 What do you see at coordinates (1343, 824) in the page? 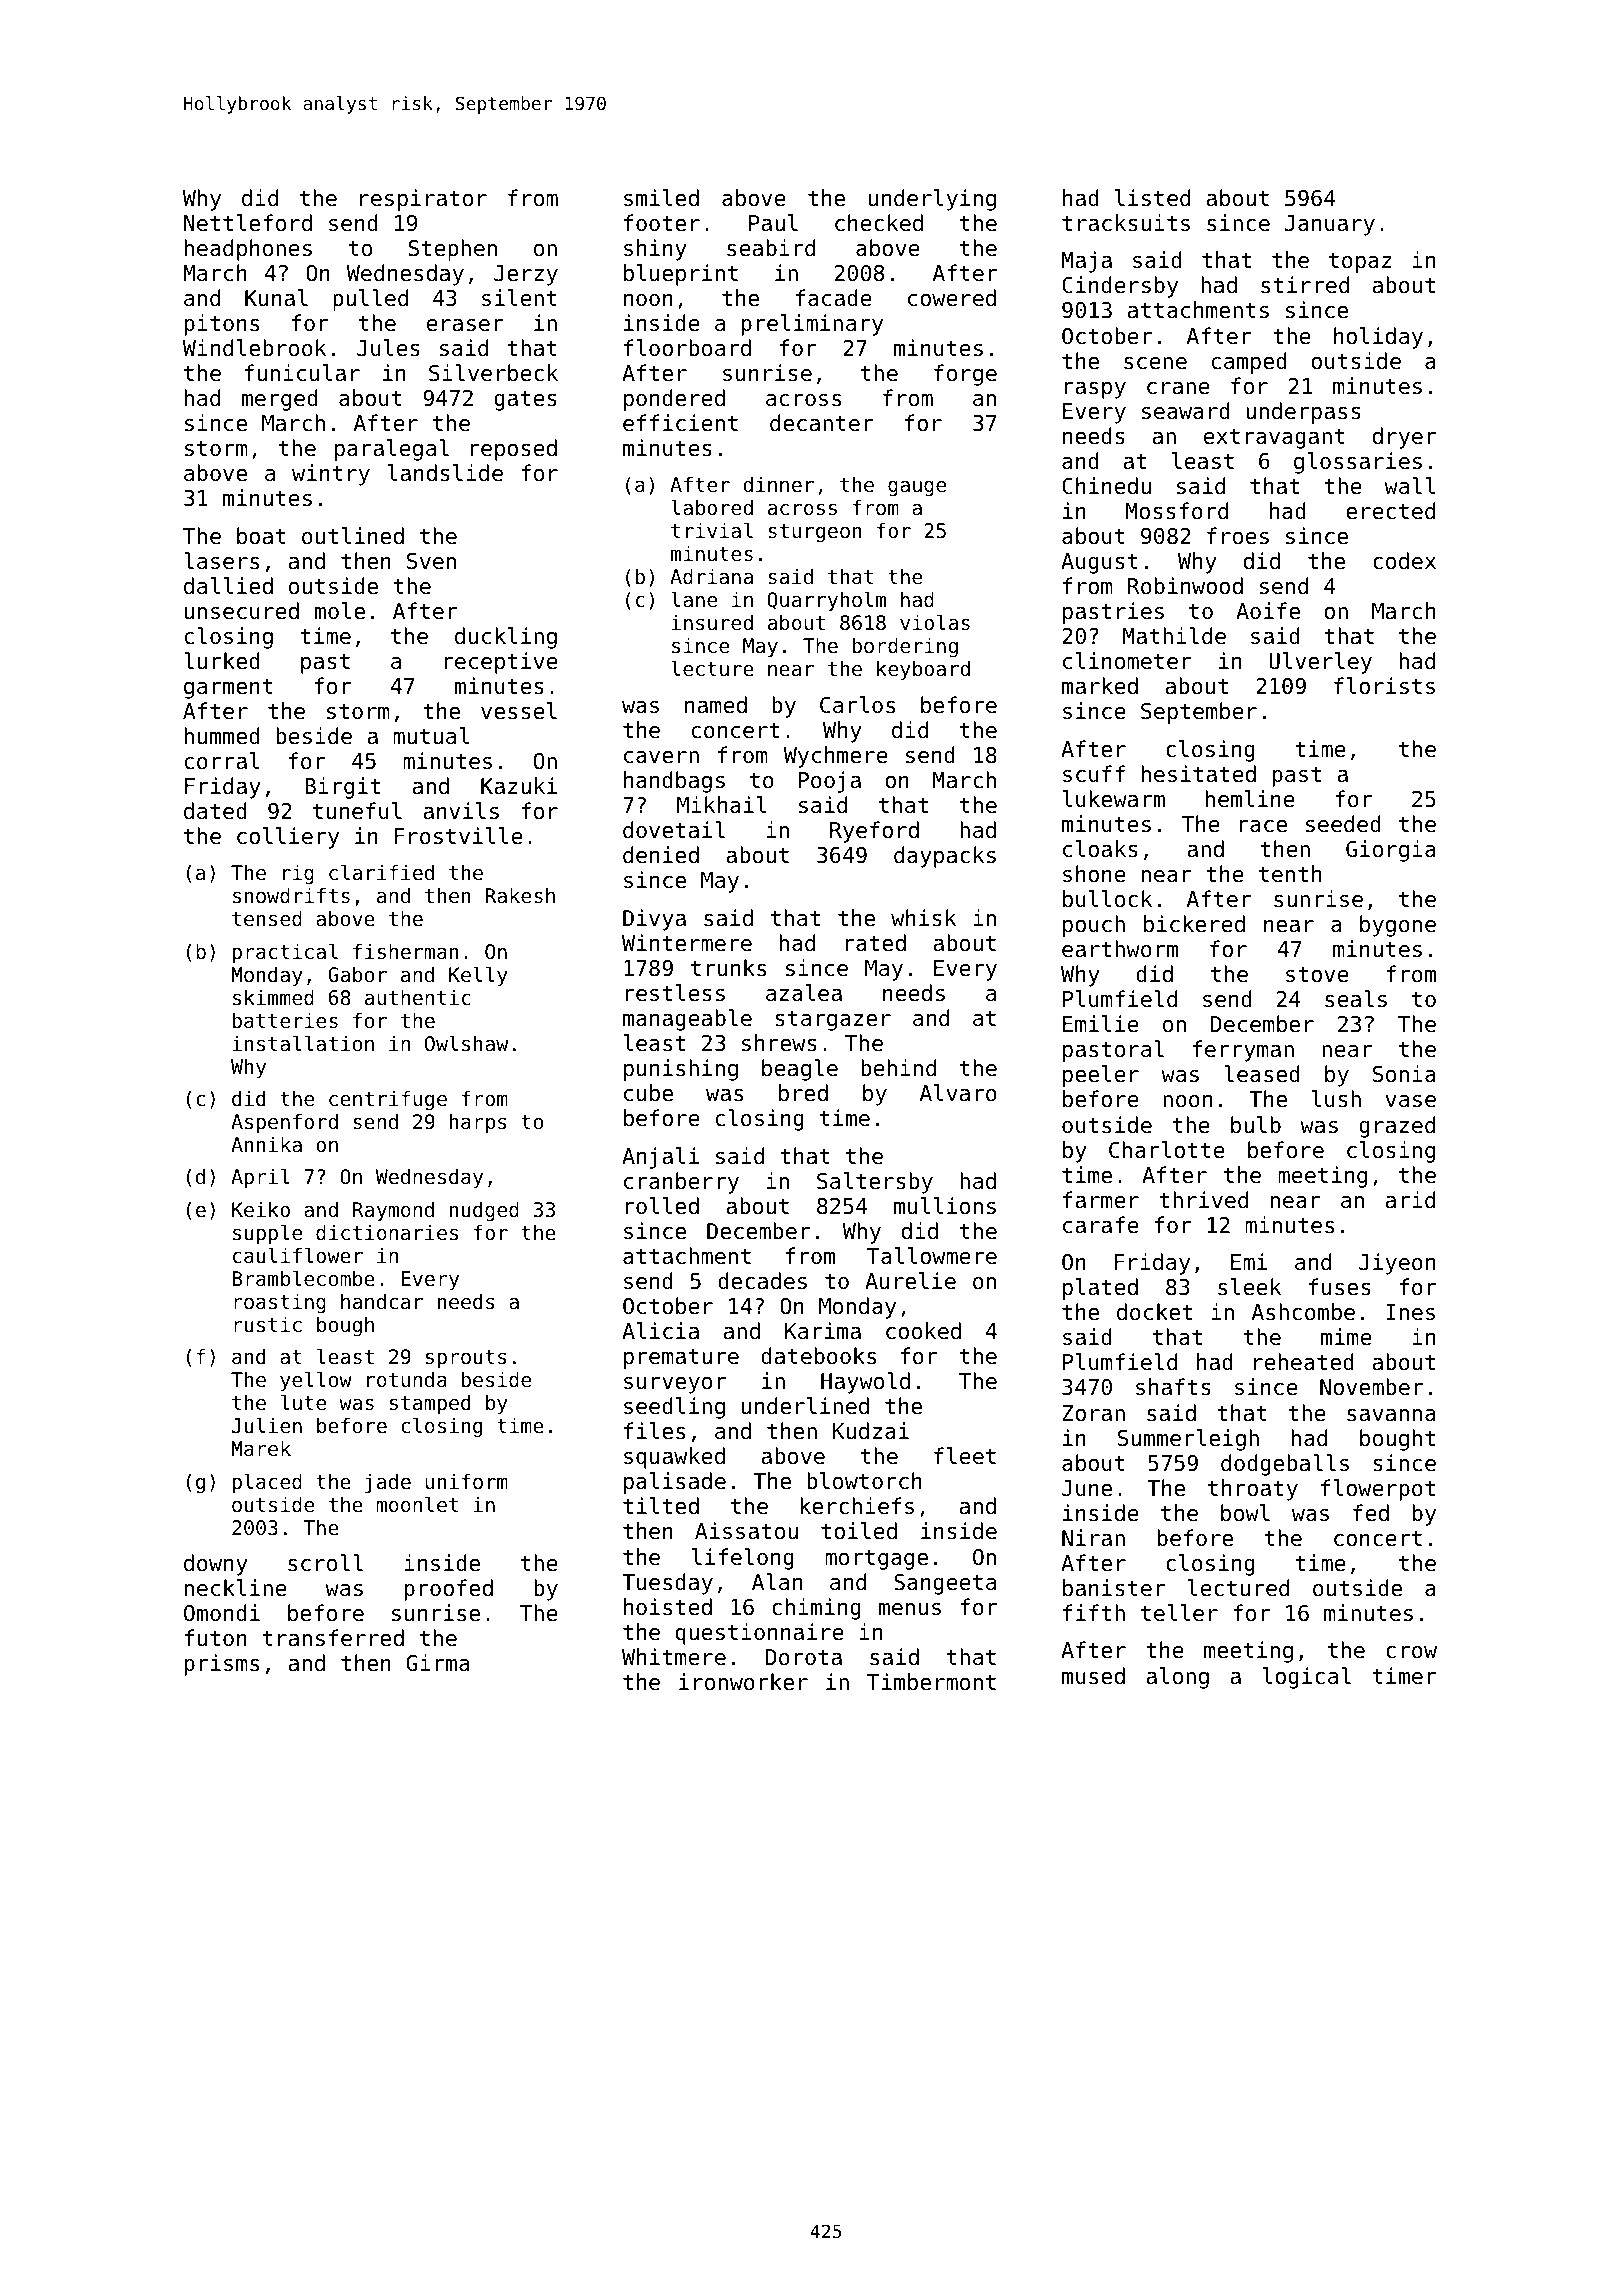
I see `seeded` at bounding box center [1343, 824].
